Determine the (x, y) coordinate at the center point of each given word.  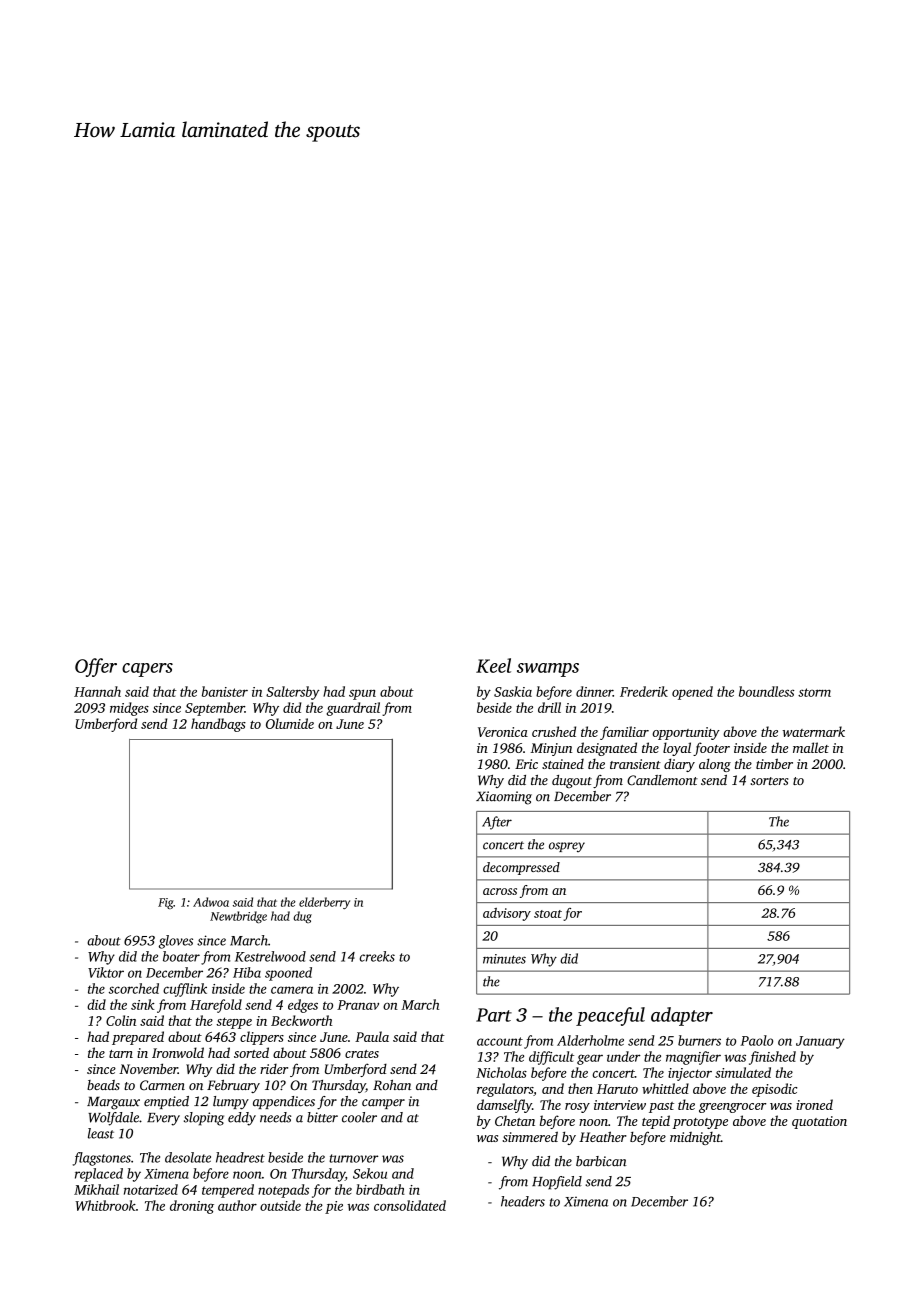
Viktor (106, 972)
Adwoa (211, 902)
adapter (682, 1016)
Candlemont (662, 780)
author (237, 1205)
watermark (813, 731)
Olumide (290, 723)
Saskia (513, 691)
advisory (507, 914)
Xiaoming (504, 798)
